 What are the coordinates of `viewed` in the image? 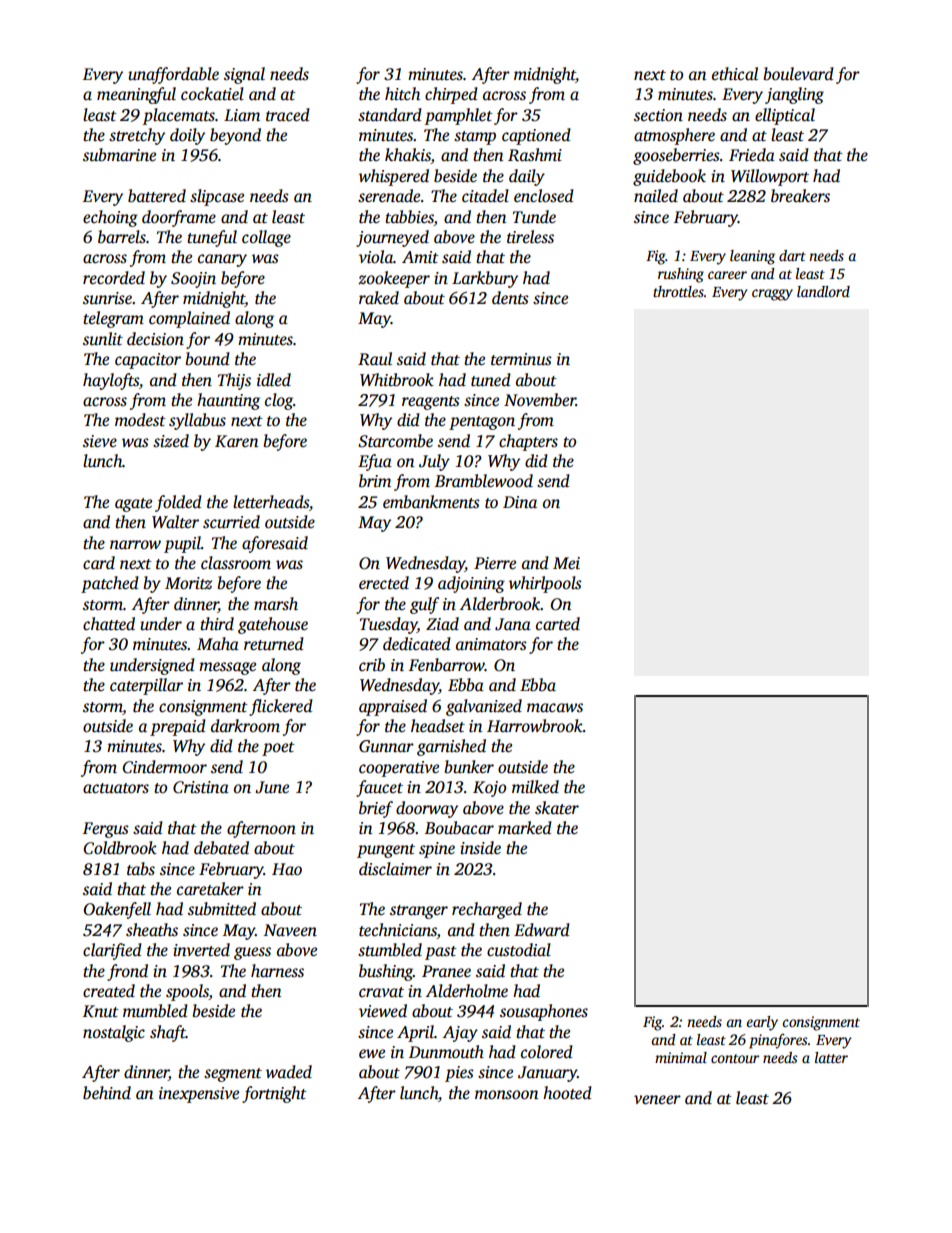 It's located at (383, 1011).
